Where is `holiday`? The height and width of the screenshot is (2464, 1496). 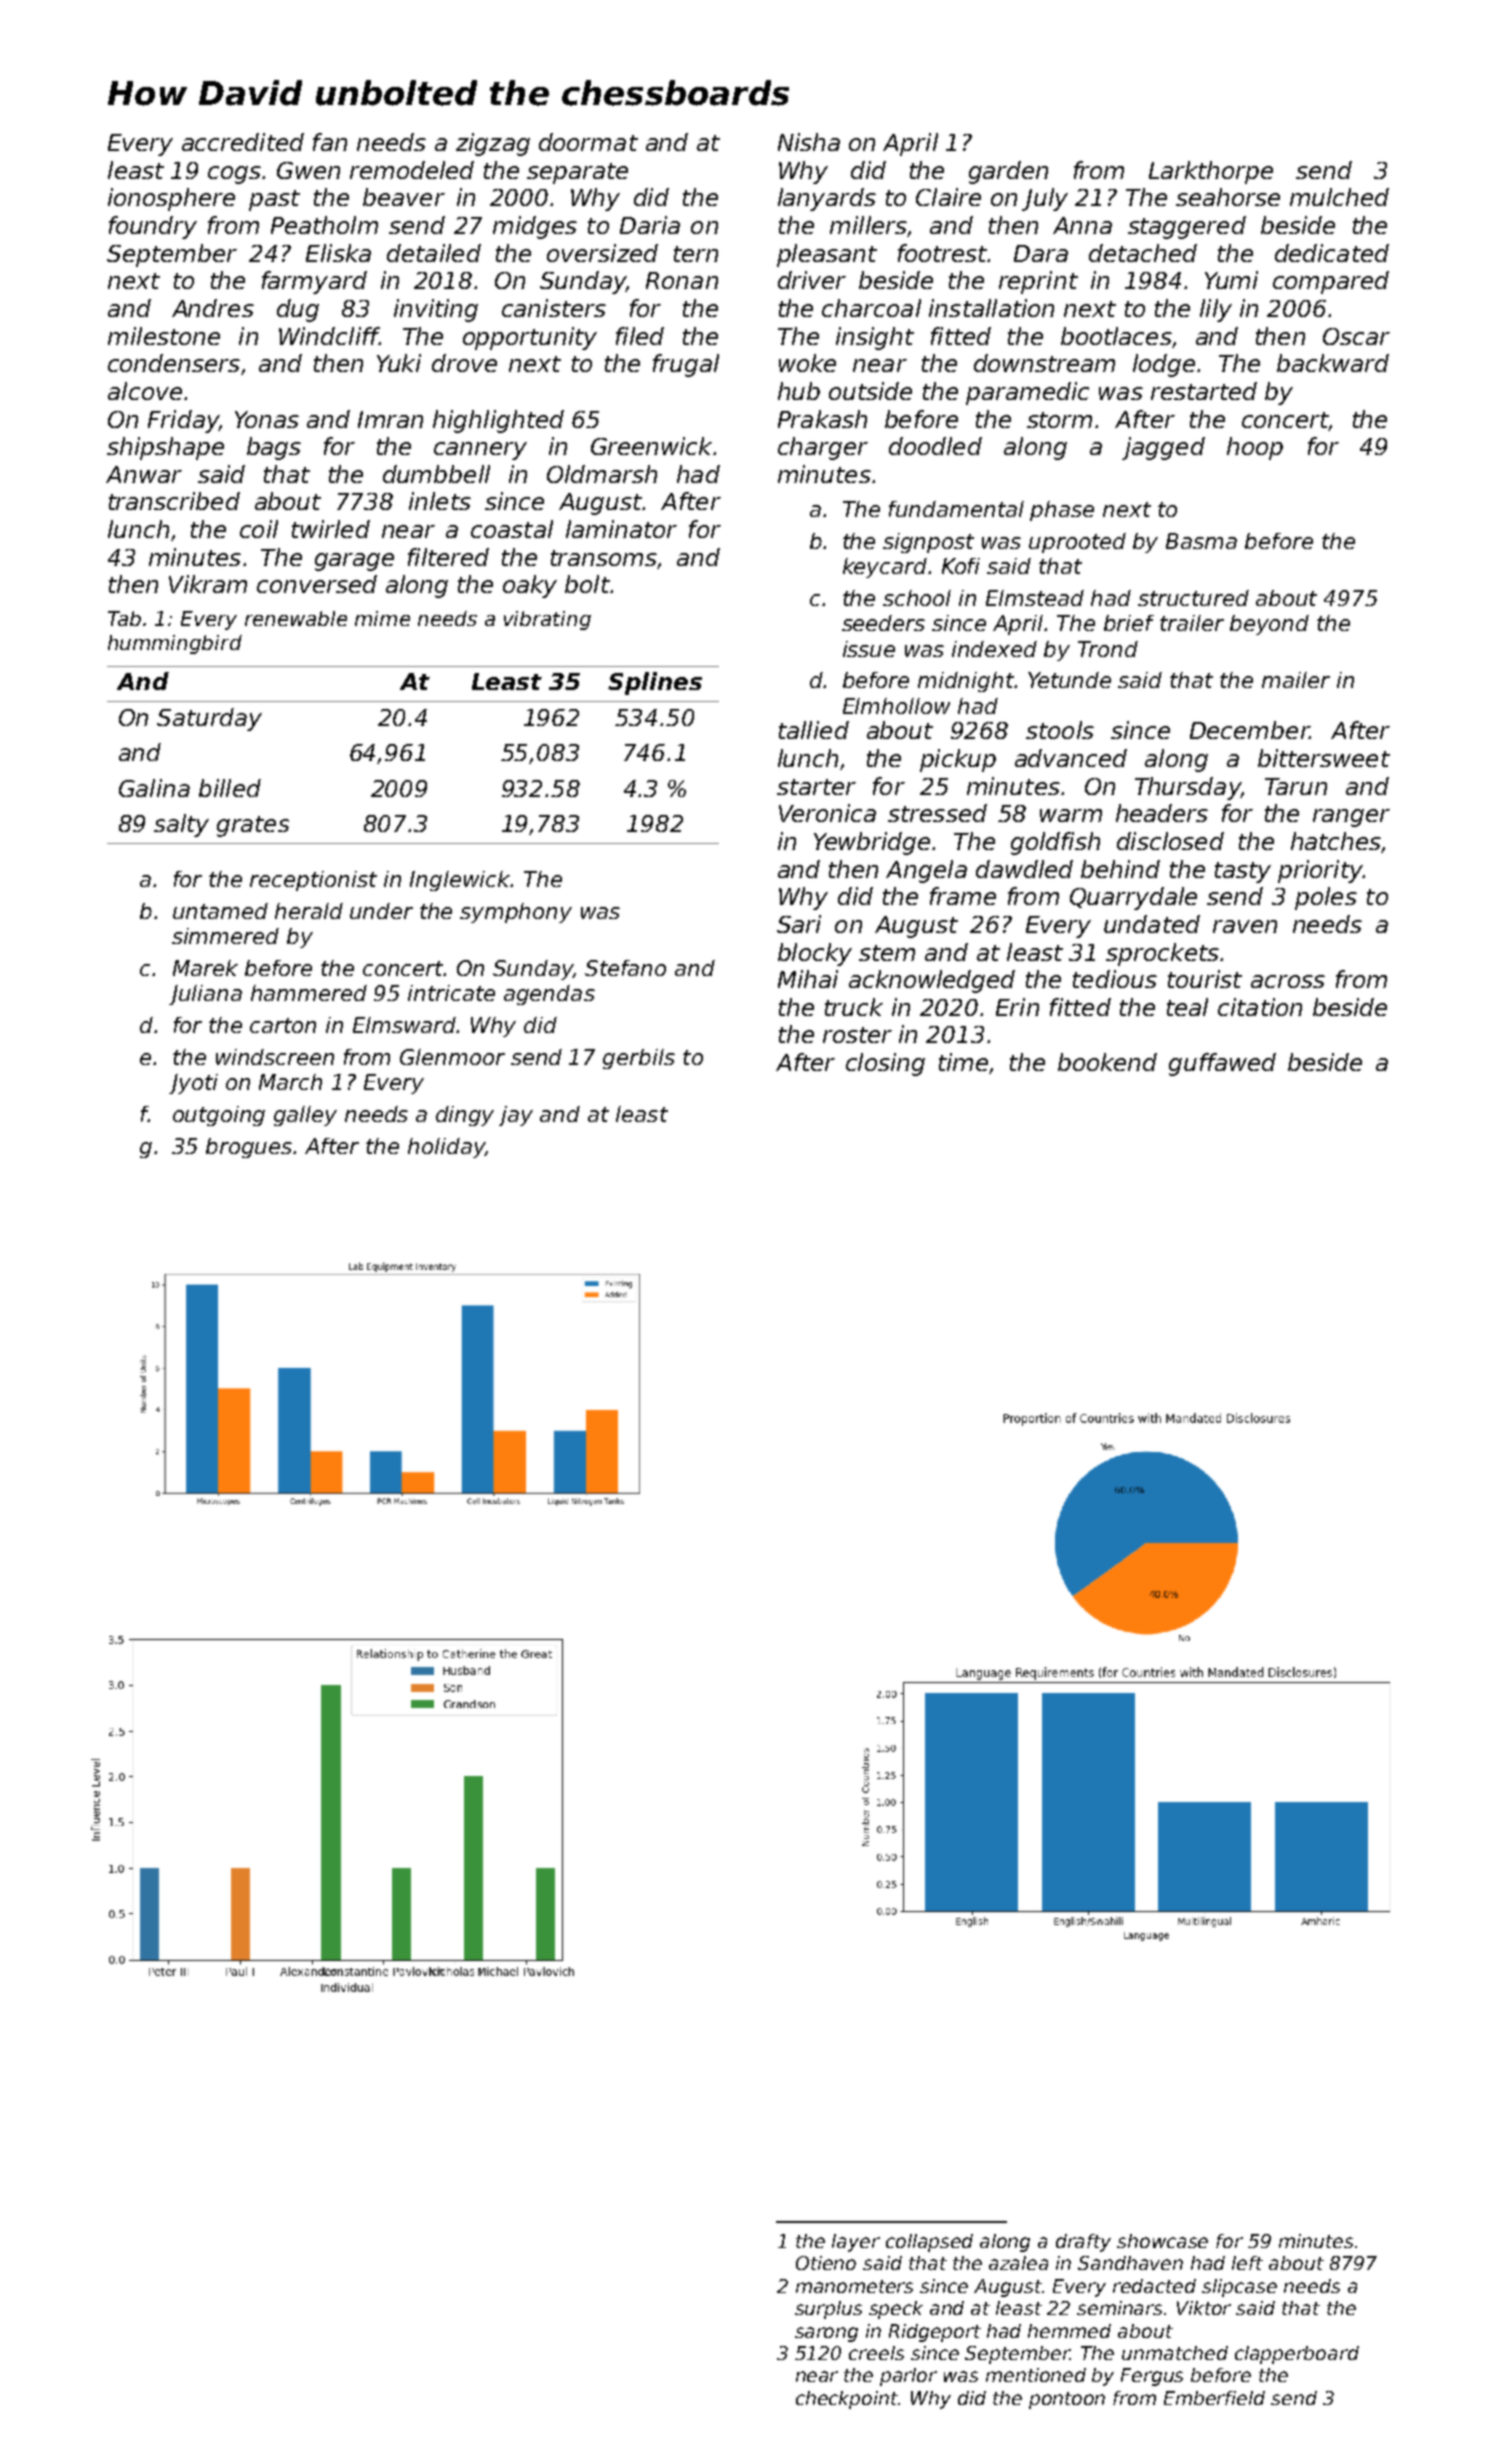
holiday is located at coordinates (446, 1148).
